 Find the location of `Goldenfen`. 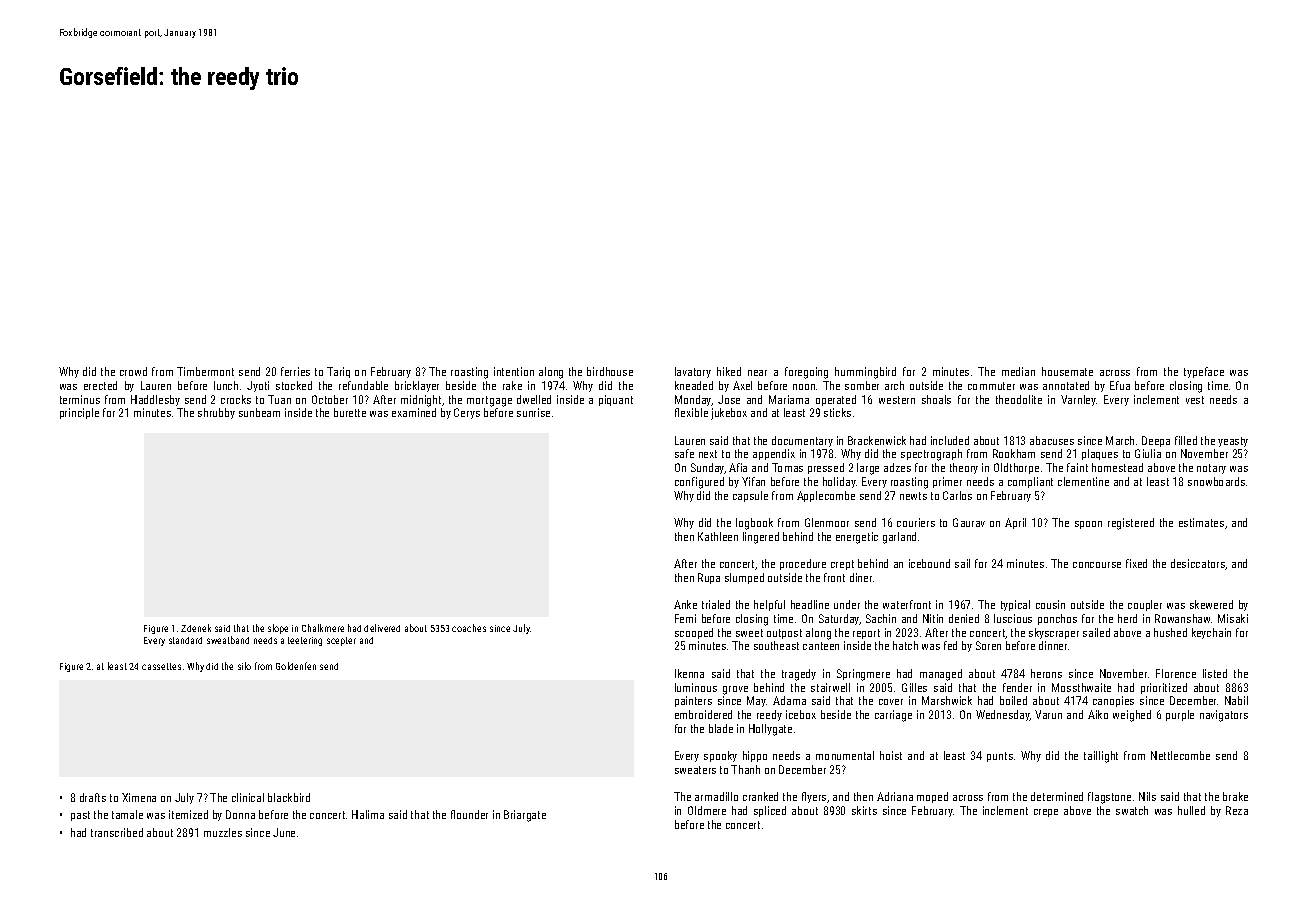

Goldenfen is located at coordinates (296, 666).
